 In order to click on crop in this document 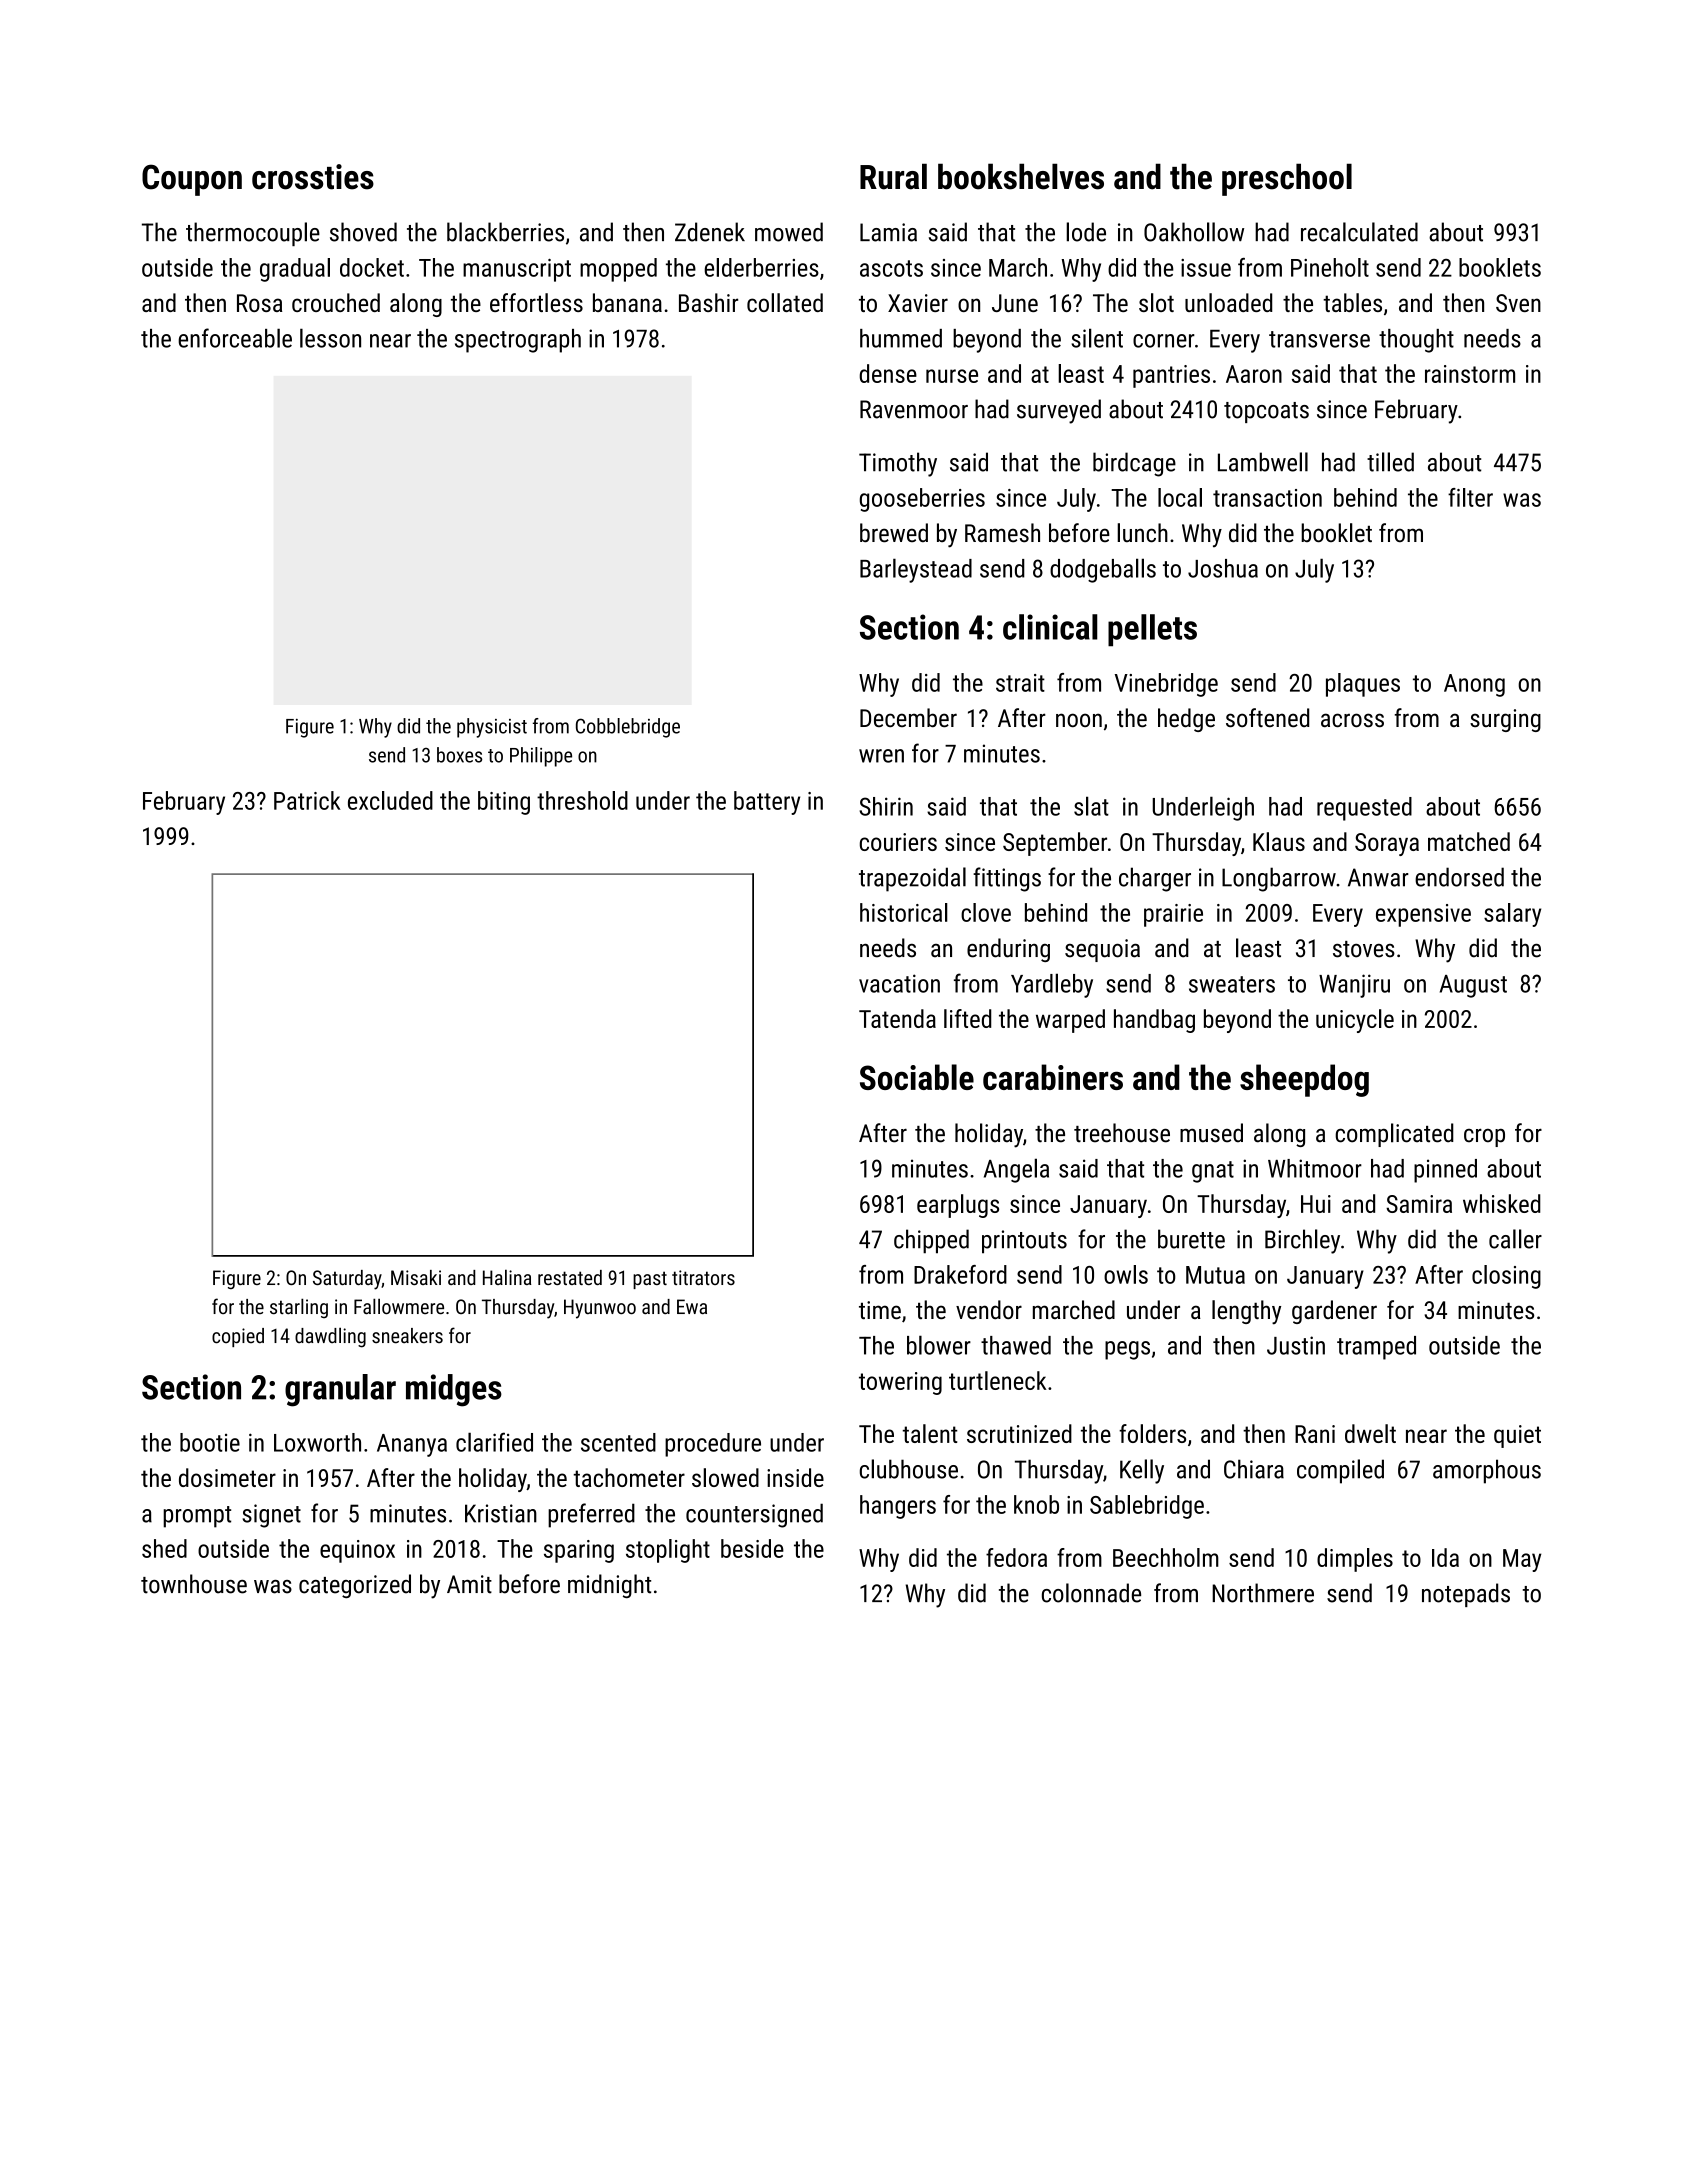, I will do `click(1484, 1137)`.
